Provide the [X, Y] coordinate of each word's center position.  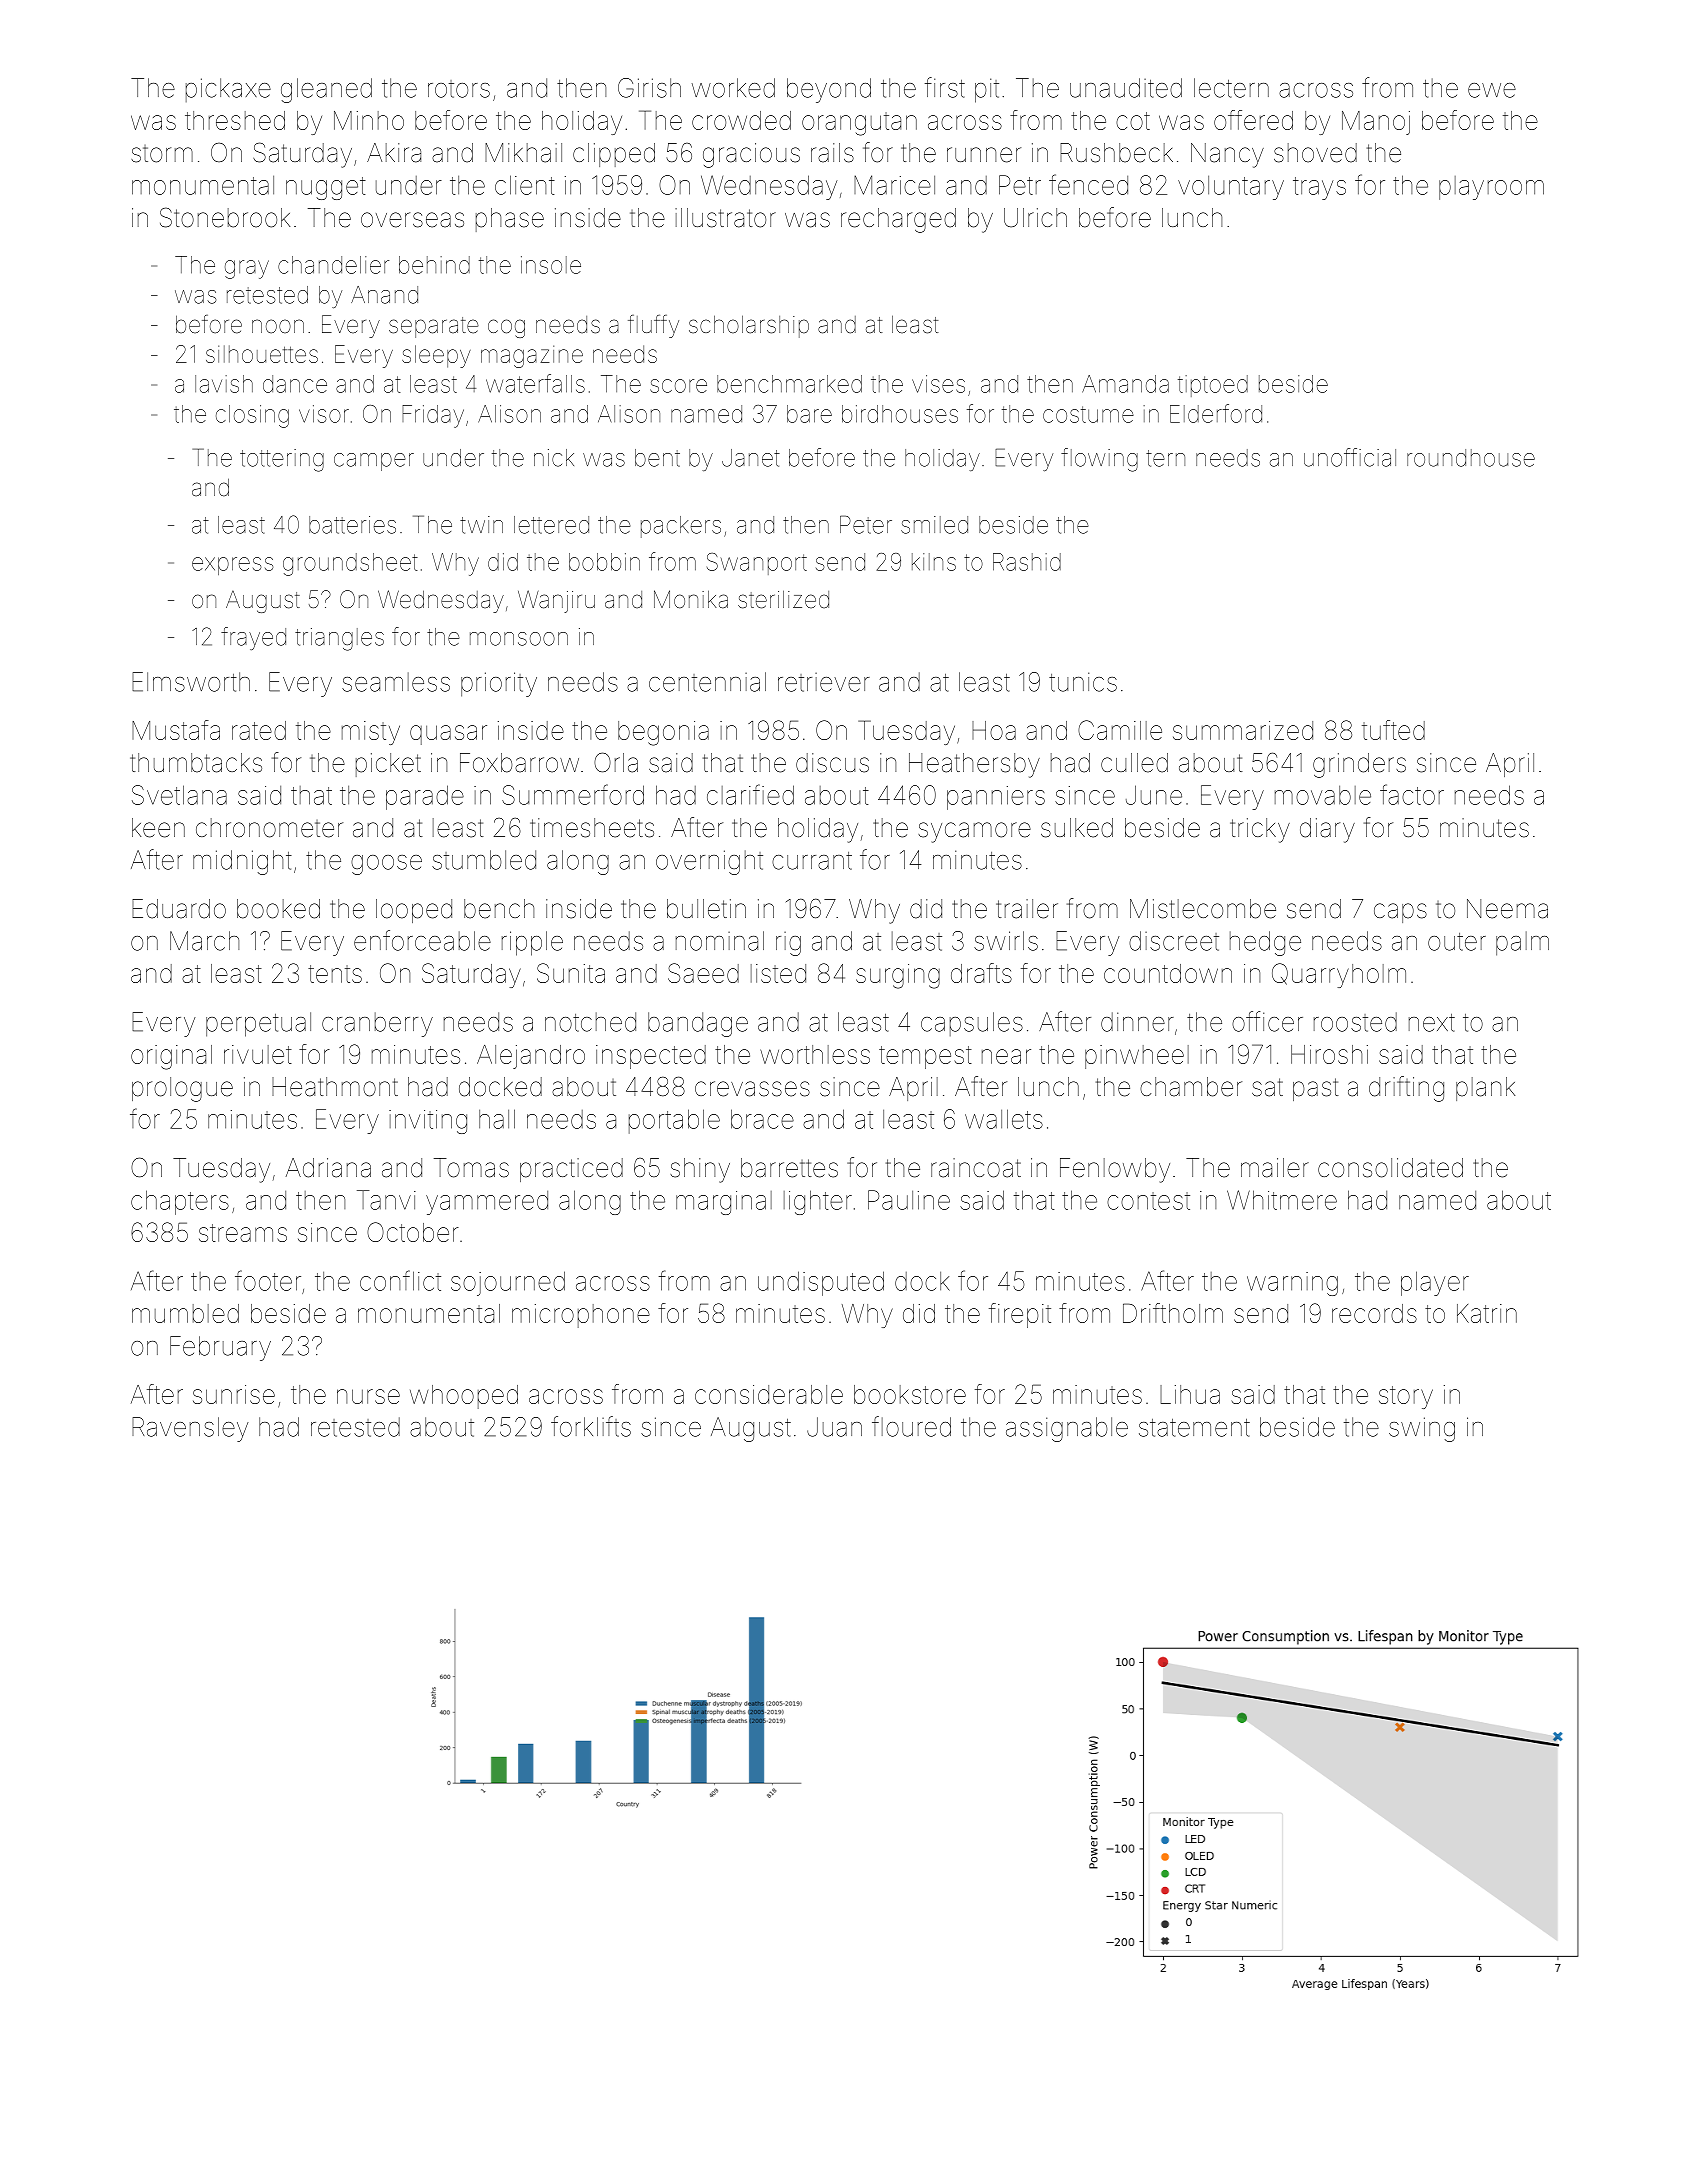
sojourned [508, 1283]
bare [809, 414]
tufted [1393, 730]
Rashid [1027, 562]
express [233, 566]
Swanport [757, 564]
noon [278, 326]
